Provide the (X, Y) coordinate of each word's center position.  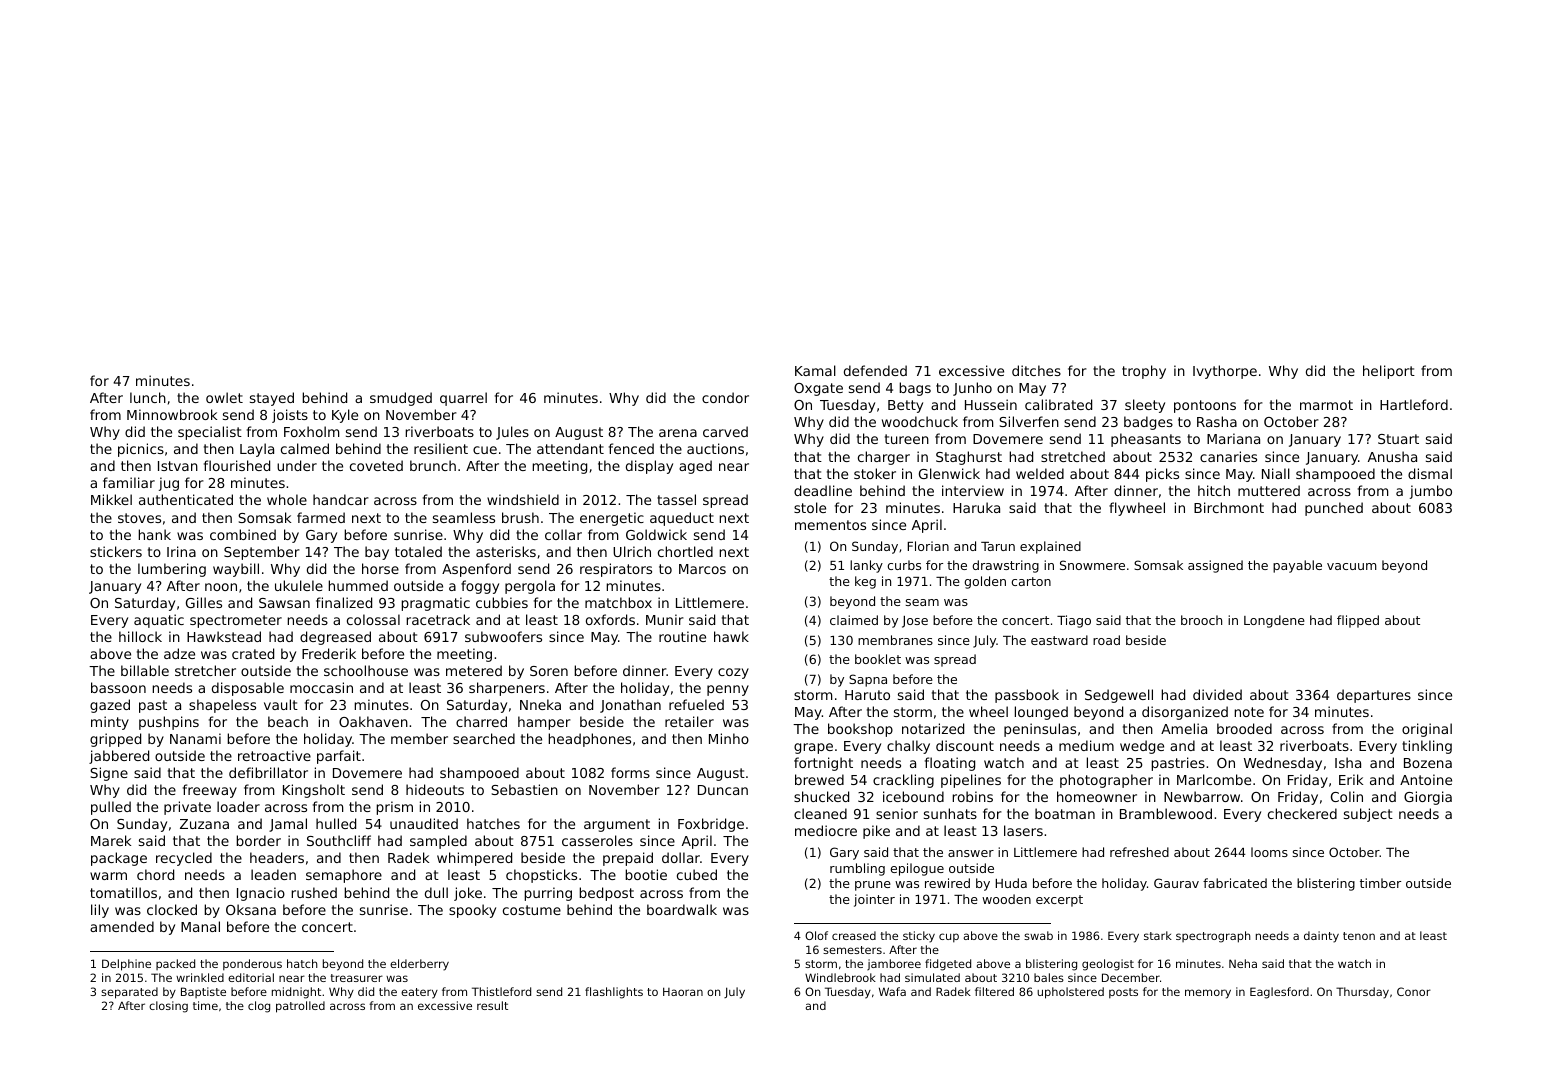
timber (1380, 883)
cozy (733, 673)
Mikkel (111, 499)
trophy (1144, 372)
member (419, 738)
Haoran (683, 991)
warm (108, 876)
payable (1297, 566)
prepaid (628, 859)
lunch (148, 397)
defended (875, 370)
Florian (928, 546)
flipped (1358, 621)
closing (168, 1007)
